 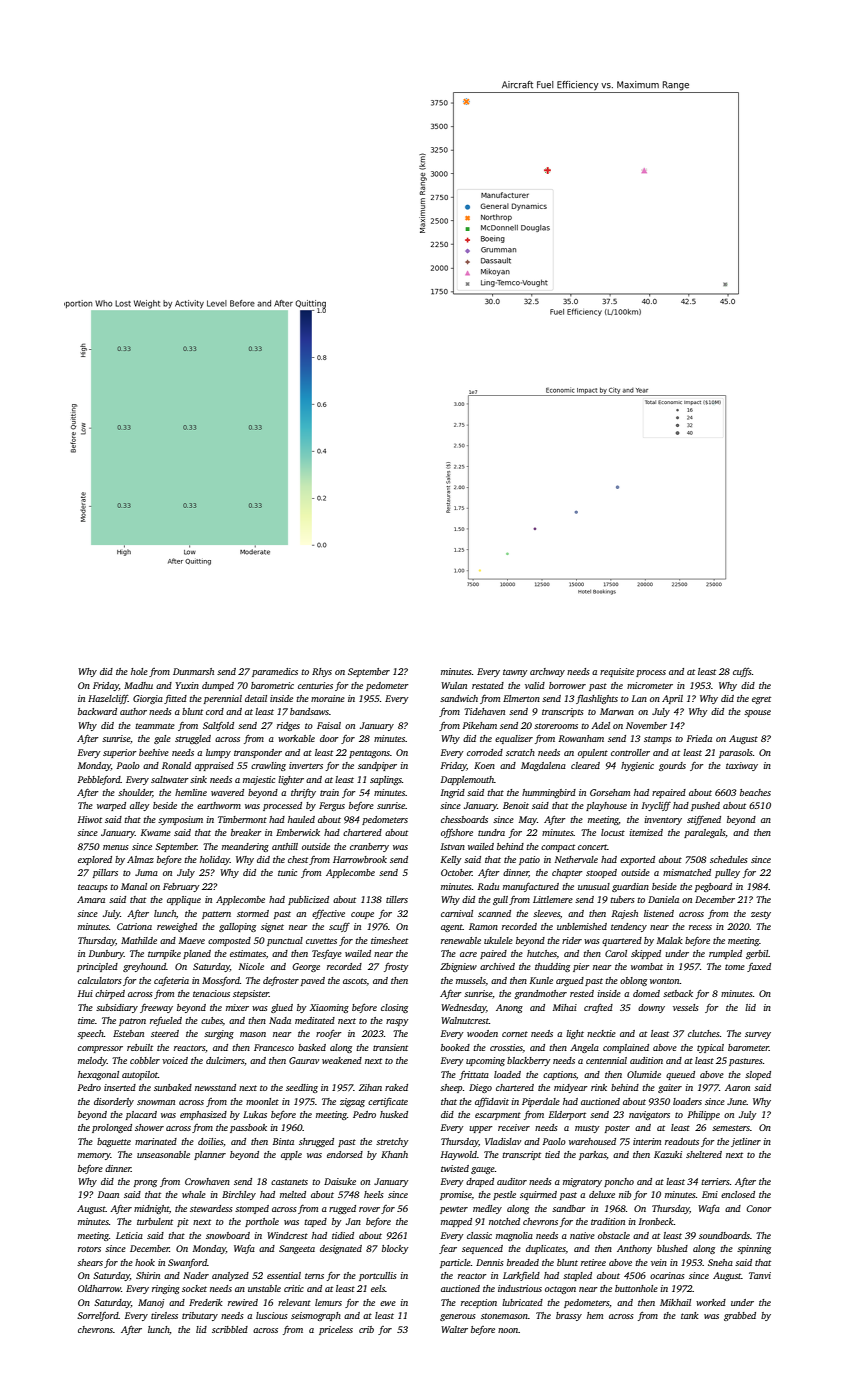 I want to click on newsstand, so click(x=215, y=1087).
